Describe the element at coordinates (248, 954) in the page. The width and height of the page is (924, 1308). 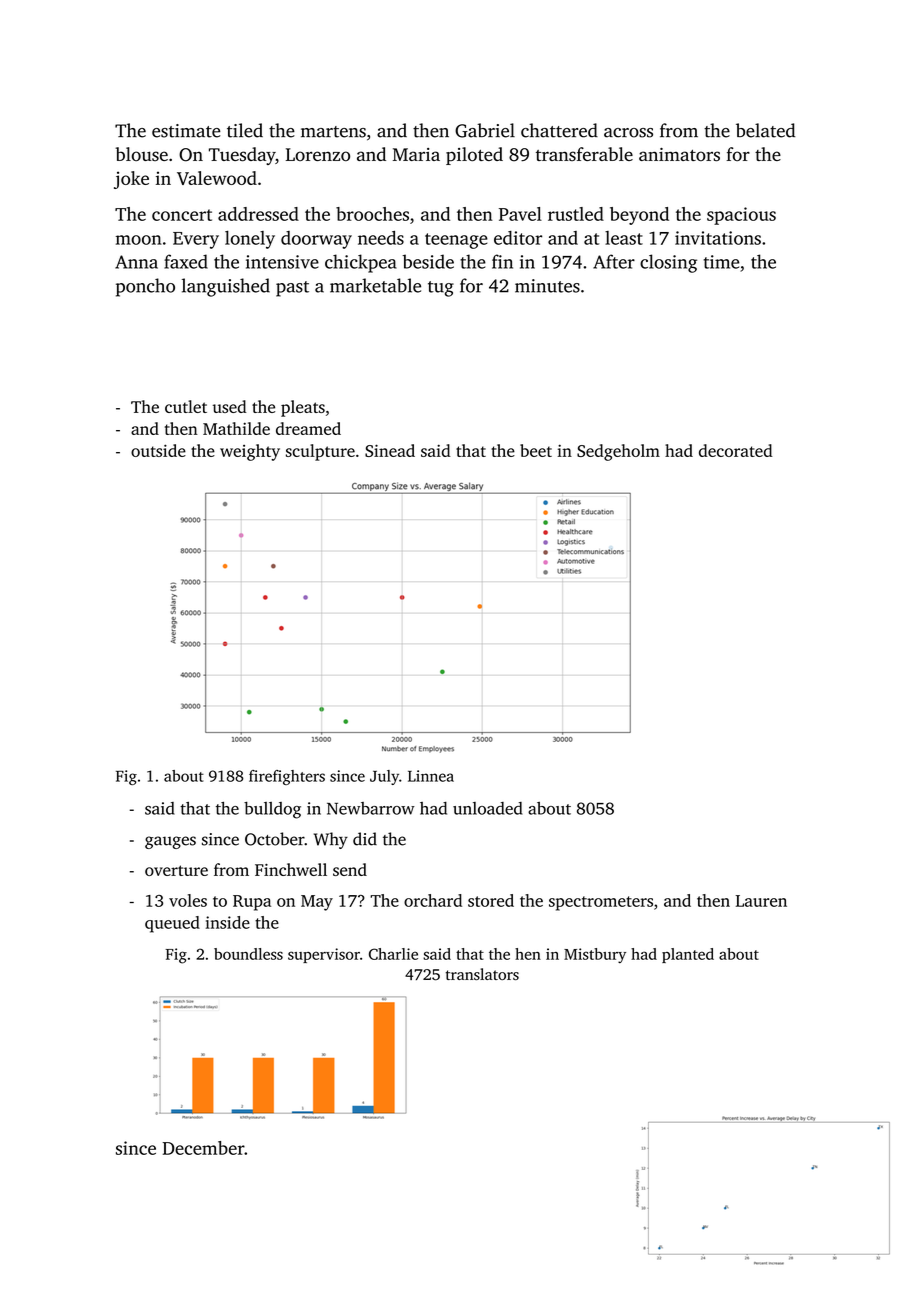
I see `boundless` at that location.
